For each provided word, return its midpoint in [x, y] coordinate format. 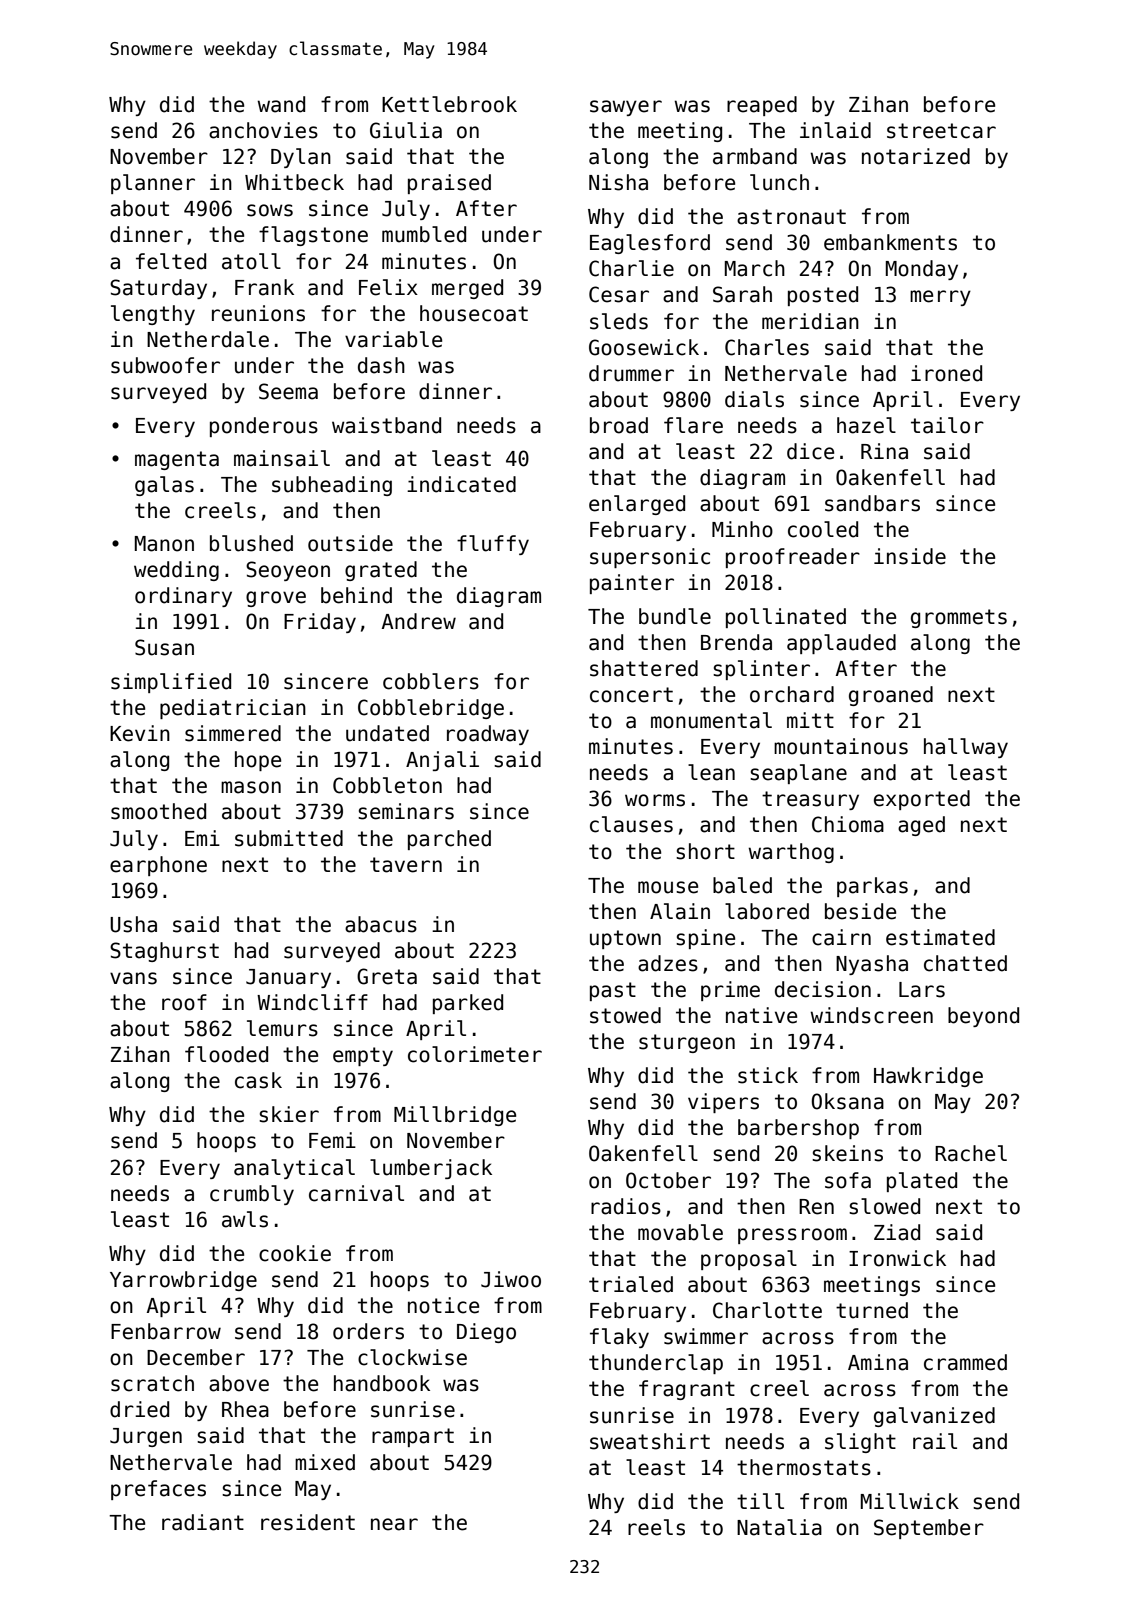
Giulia [406, 130]
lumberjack [431, 1169]
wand [281, 104]
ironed [946, 373]
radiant [203, 1522]
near [394, 1524]
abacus [381, 924]
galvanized [934, 1417]
